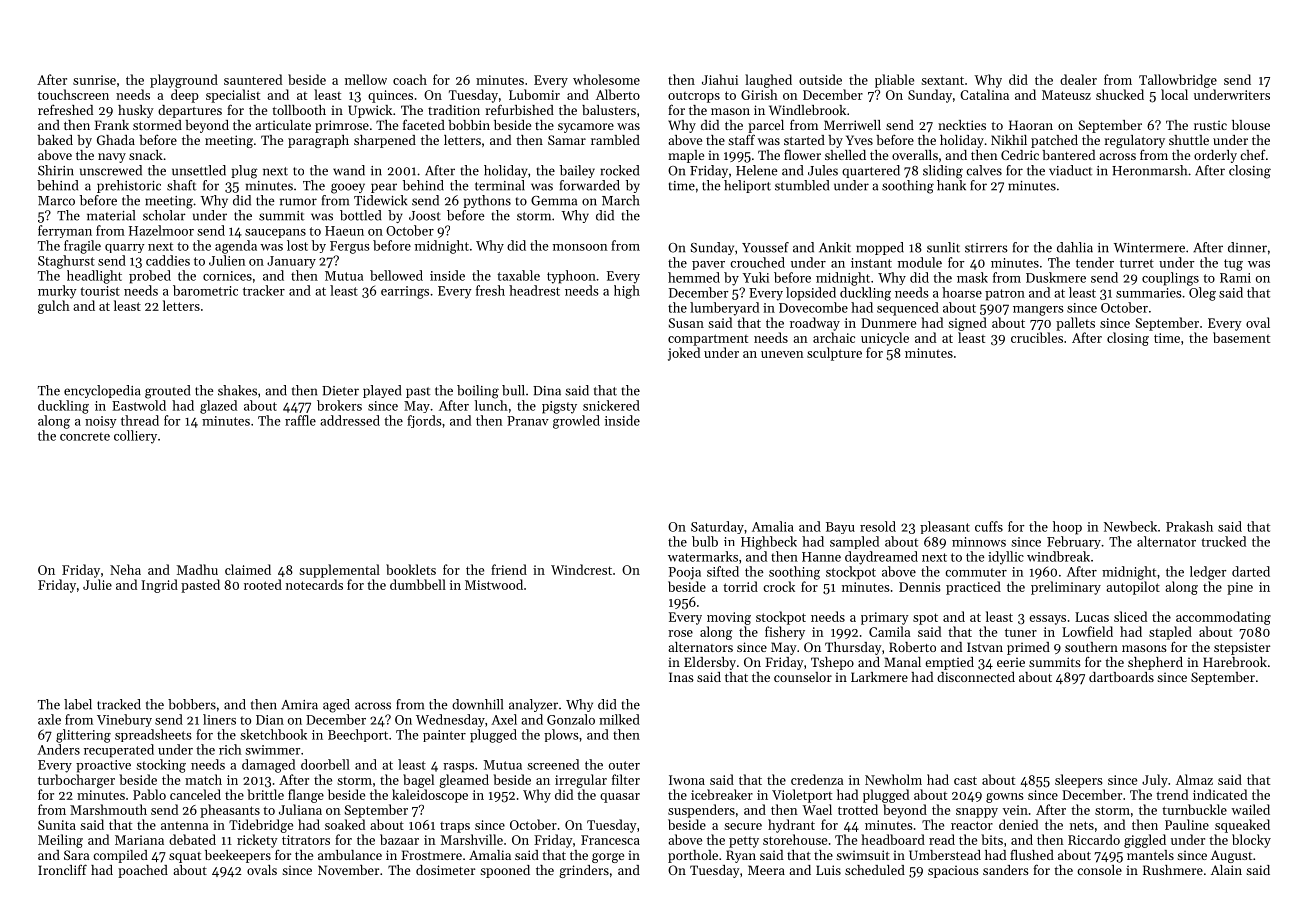  What do you see at coordinates (619, 719) in the image?
I see `milked` at bounding box center [619, 719].
